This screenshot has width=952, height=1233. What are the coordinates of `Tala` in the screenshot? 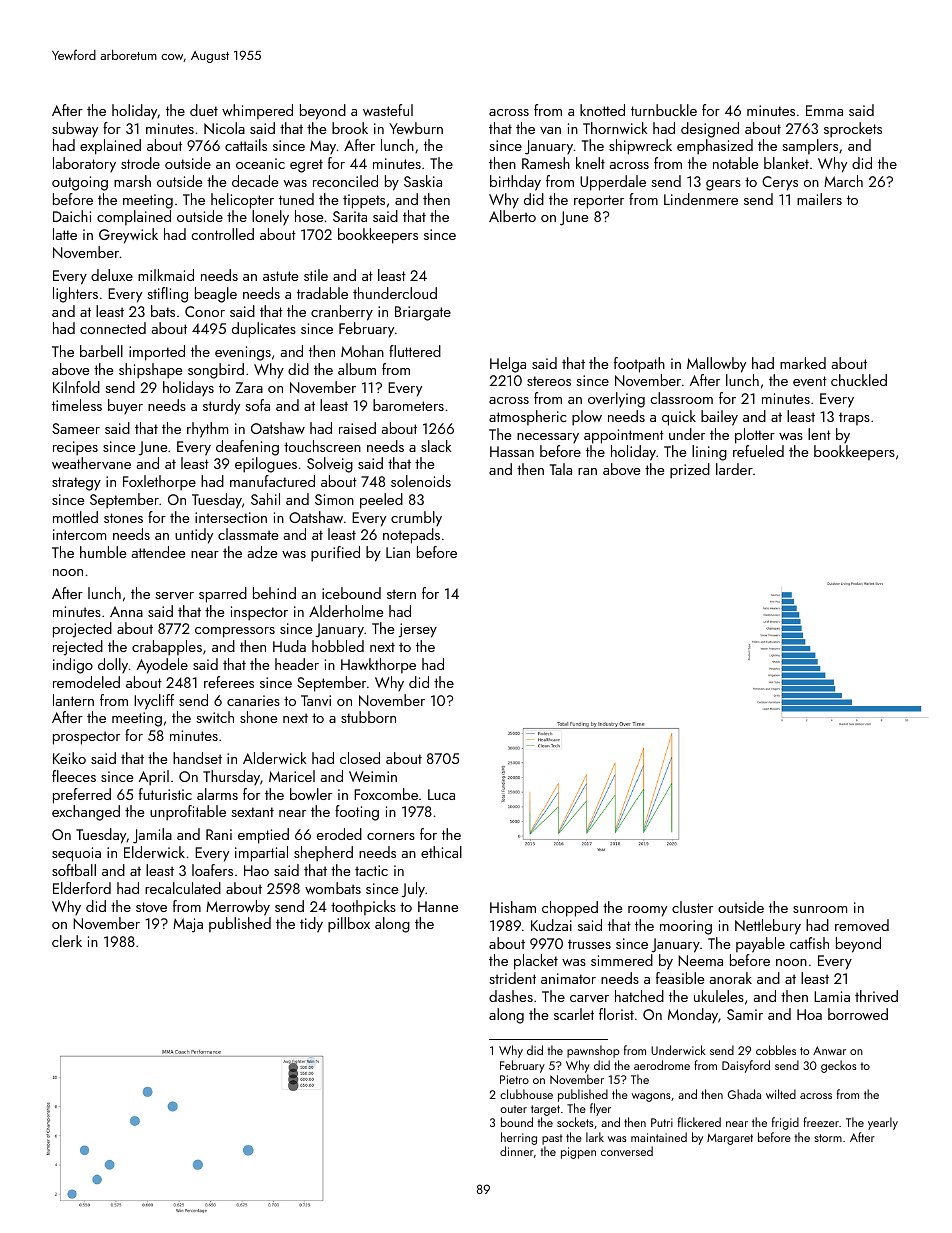 It's located at (561, 469).
